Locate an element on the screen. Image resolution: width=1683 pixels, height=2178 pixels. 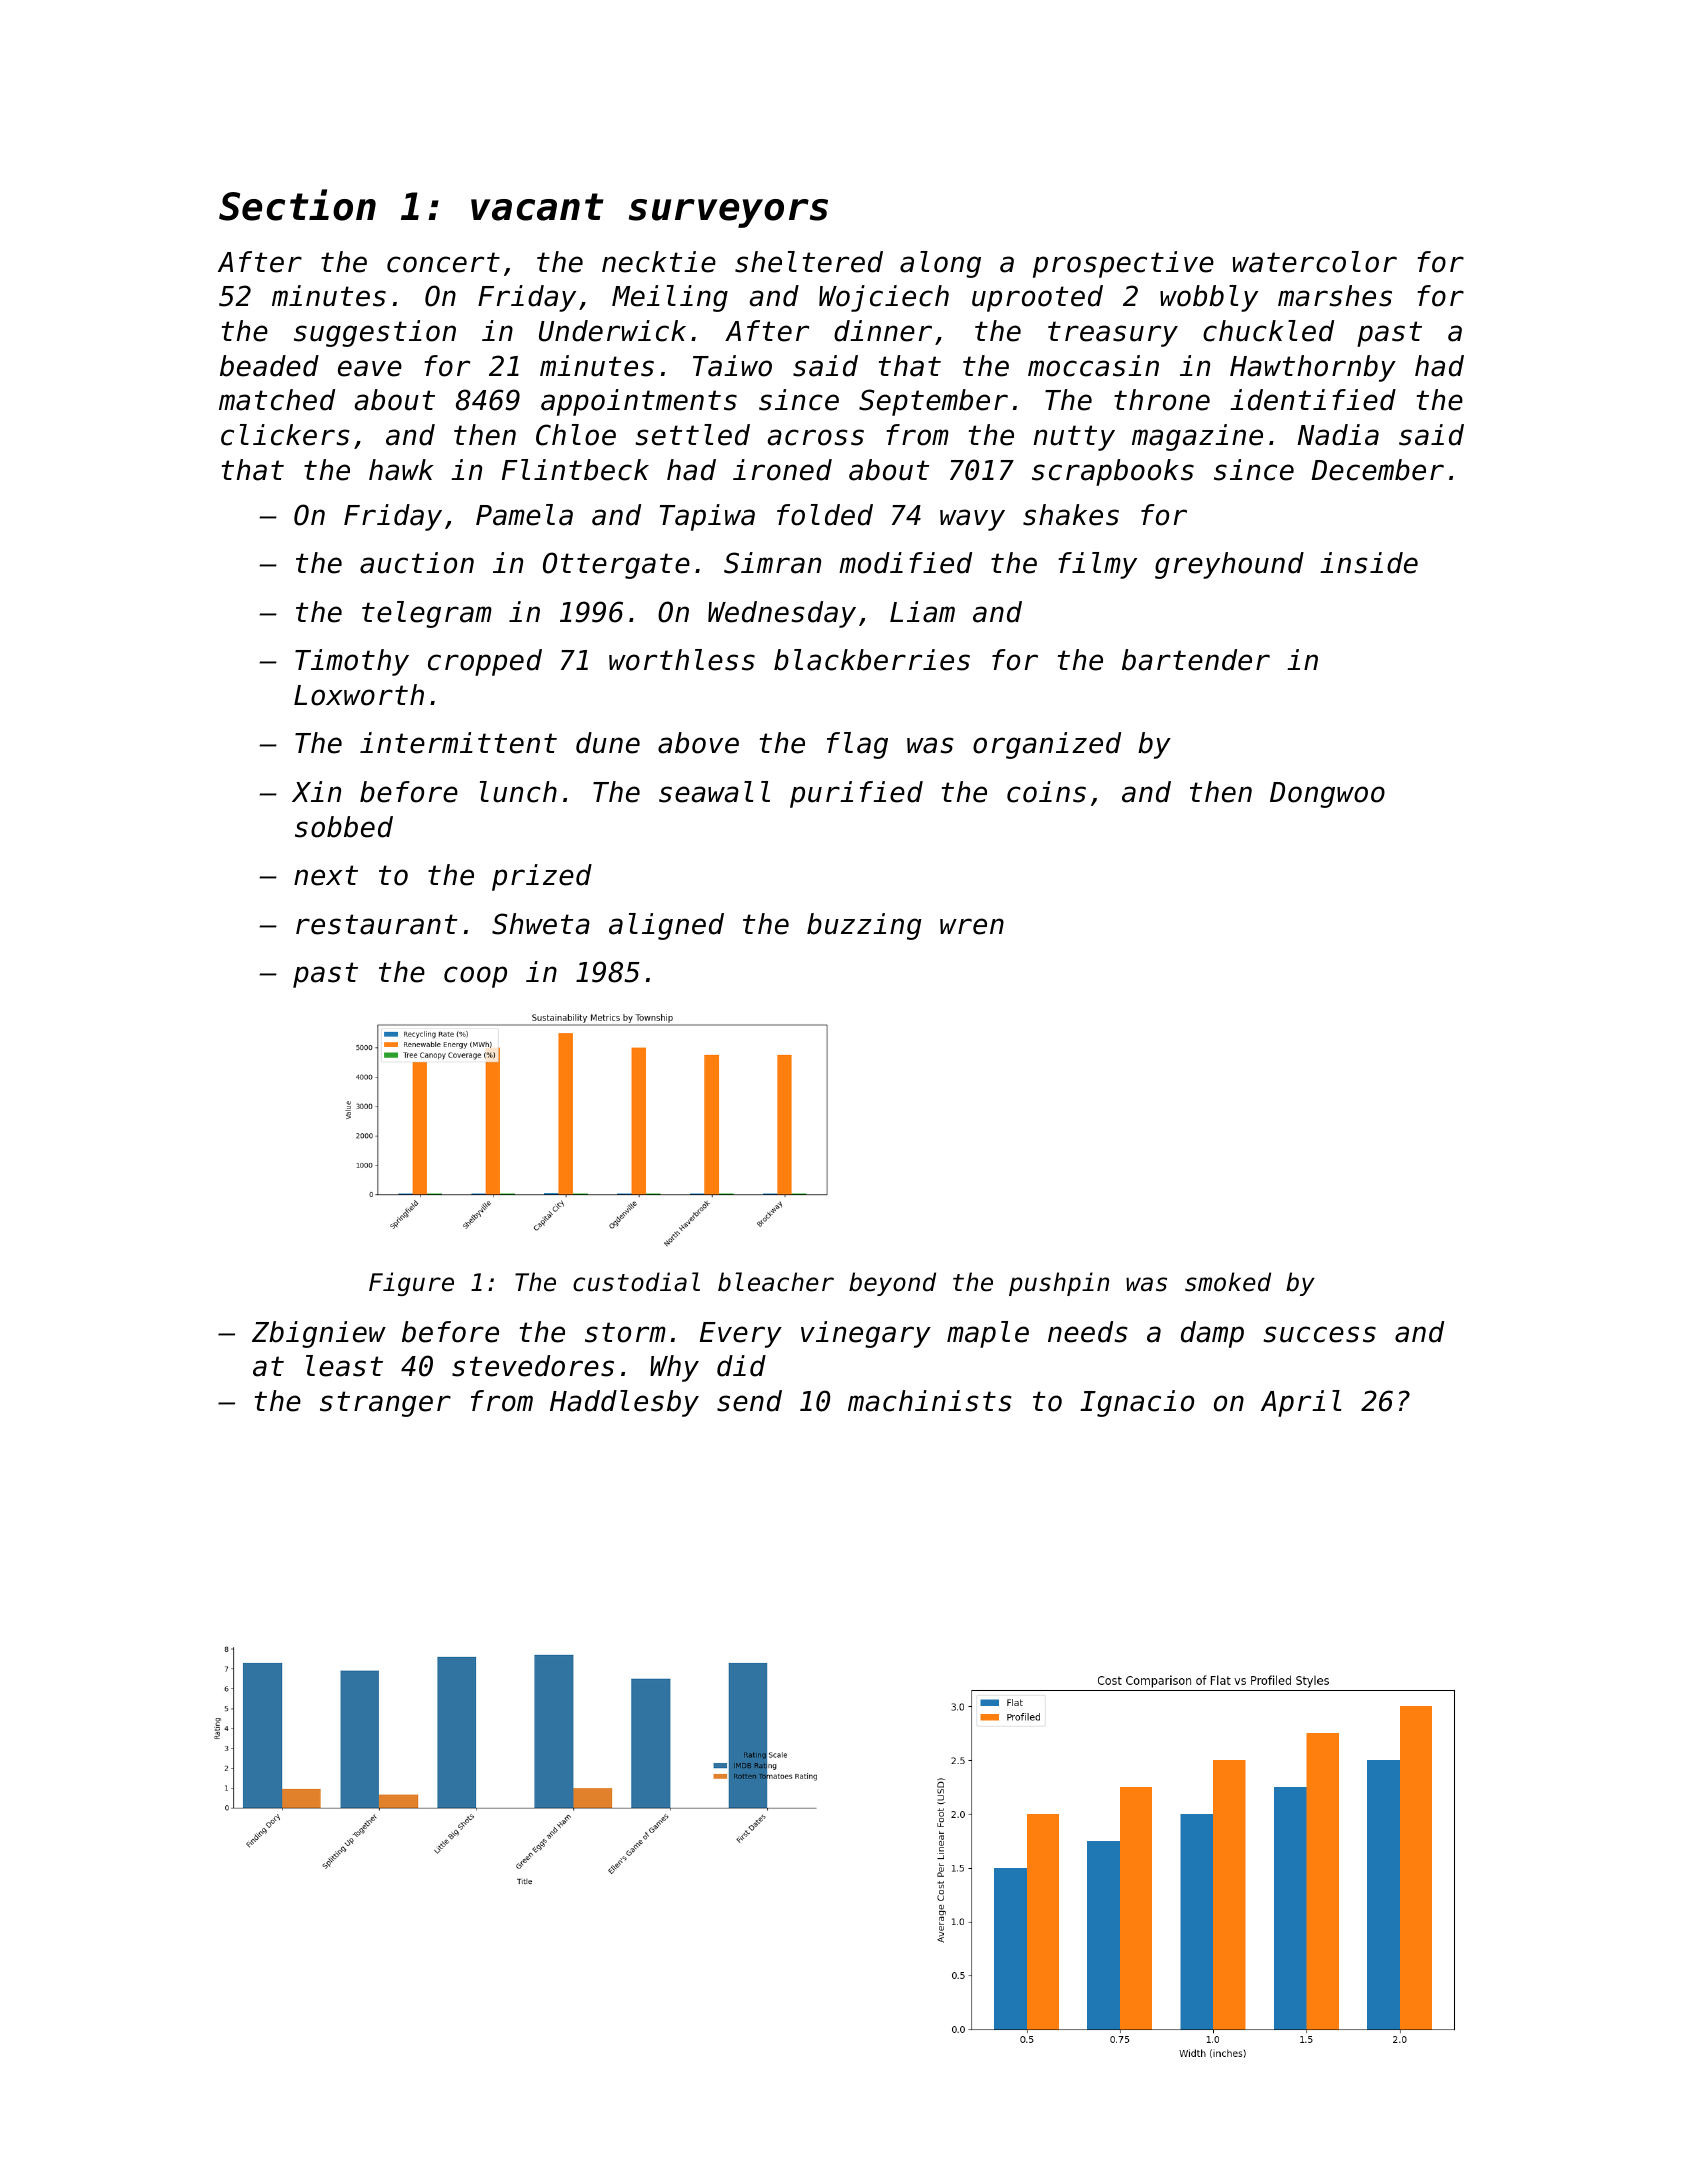
coop is located at coordinates (475, 977).
